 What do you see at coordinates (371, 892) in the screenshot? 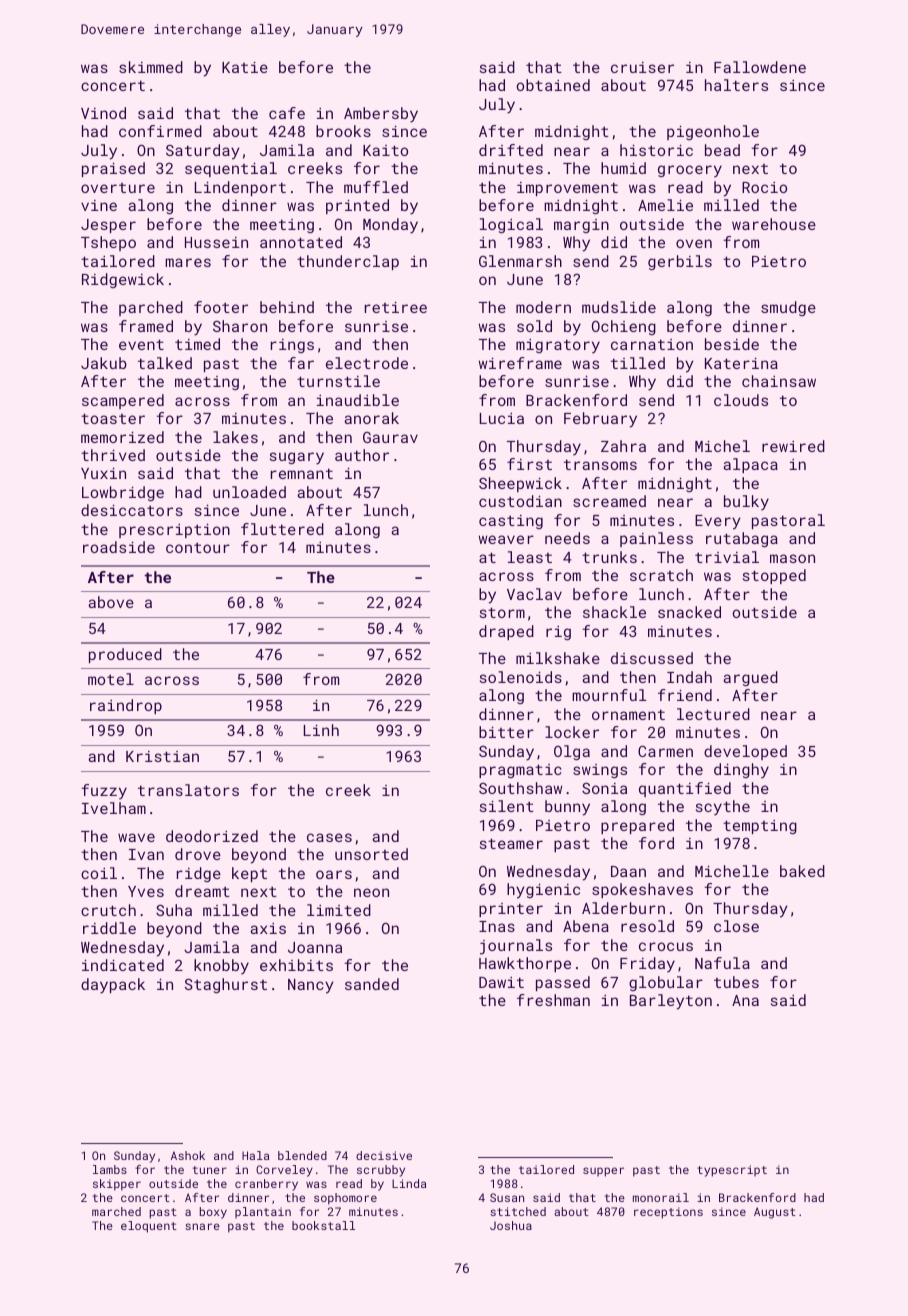
I see `neon` at bounding box center [371, 892].
